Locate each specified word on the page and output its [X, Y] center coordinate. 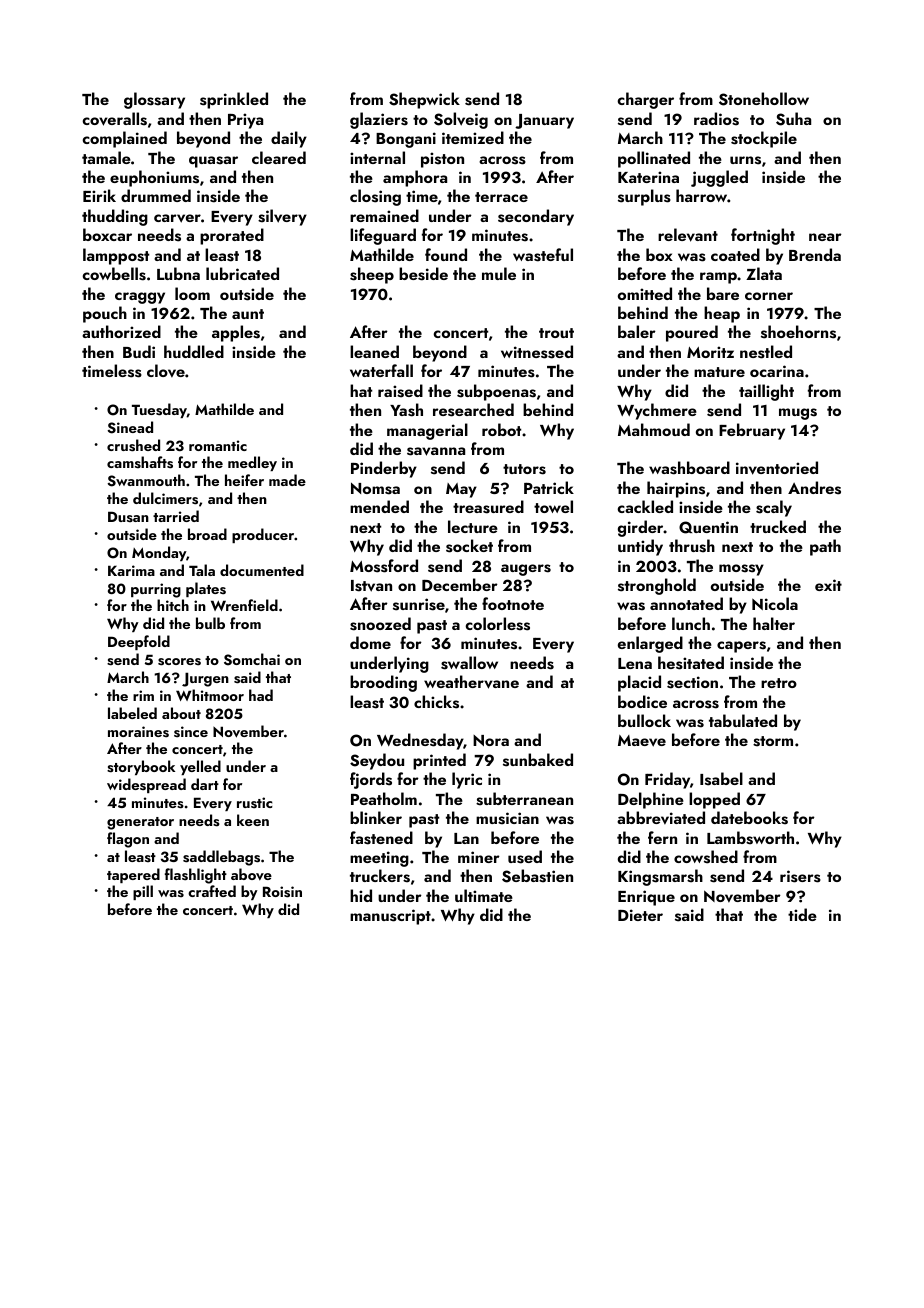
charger [645, 100]
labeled [132, 713]
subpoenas [496, 392]
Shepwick [424, 100]
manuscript [390, 917]
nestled [766, 352]
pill [143, 892]
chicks [436, 702]
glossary [154, 100]
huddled [194, 351]
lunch [691, 623]
